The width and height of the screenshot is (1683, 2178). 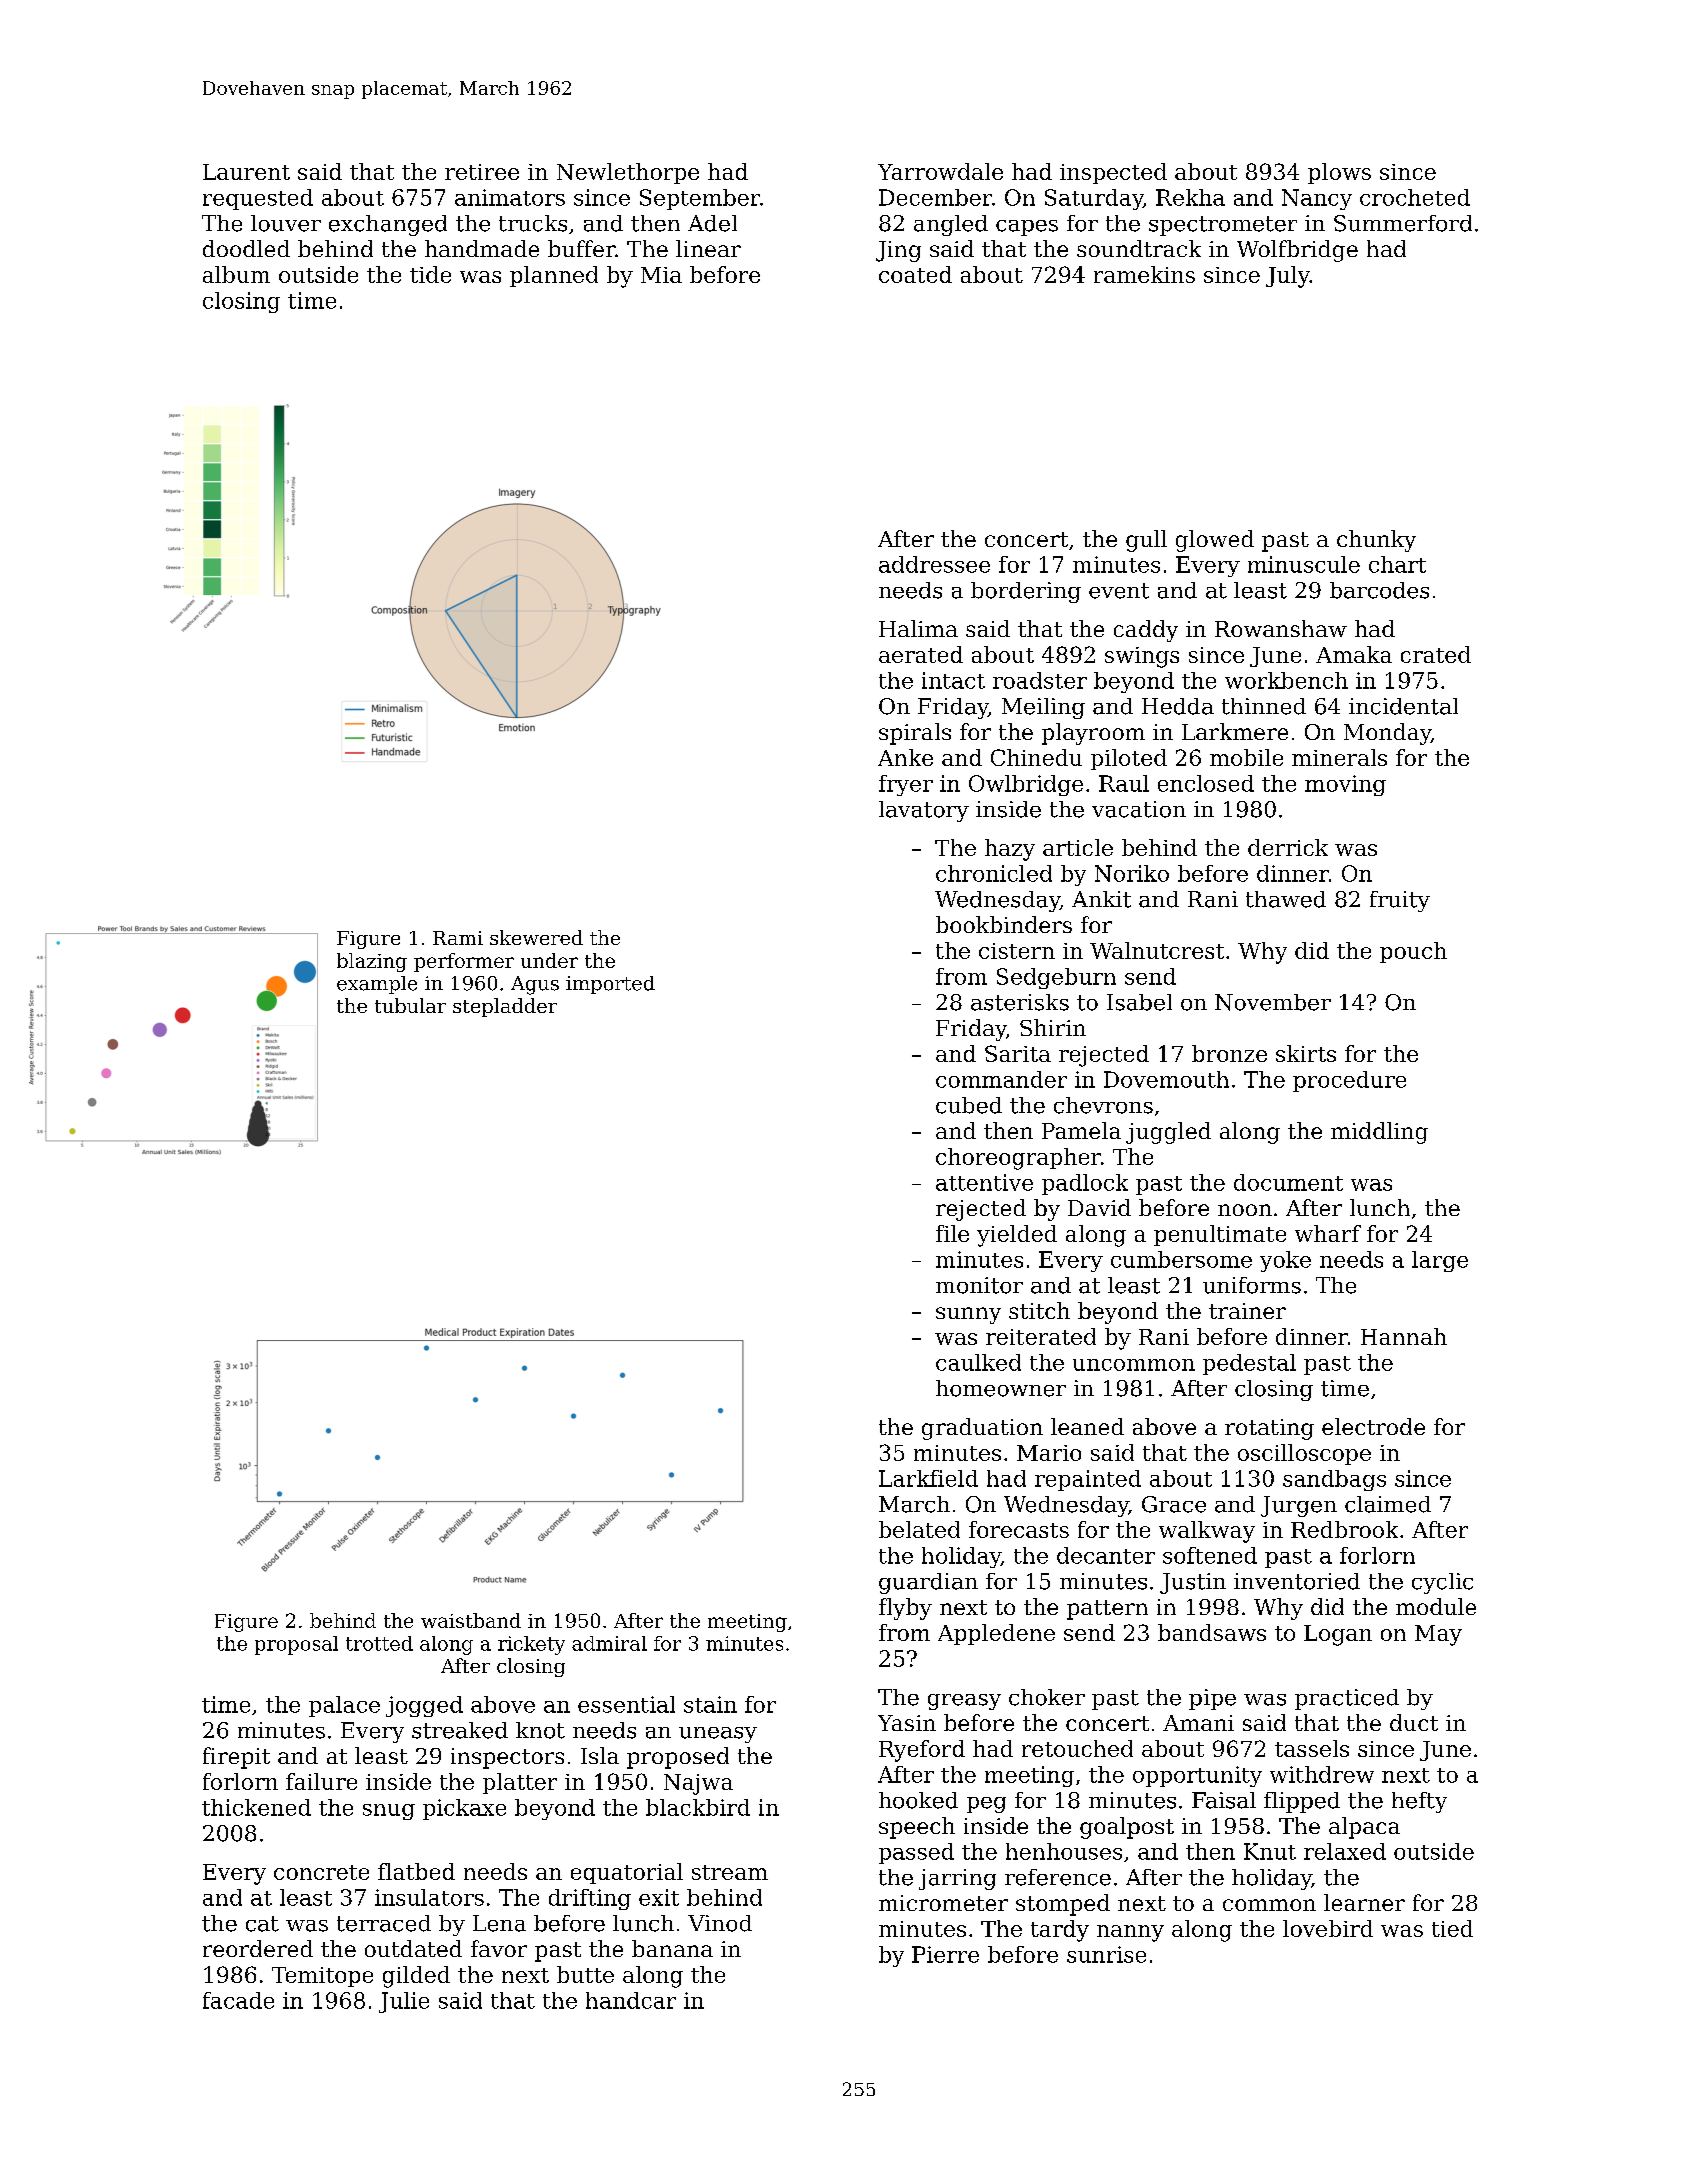 What do you see at coordinates (1339, 173) in the screenshot?
I see `plows` at bounding box center [1339, 173].
